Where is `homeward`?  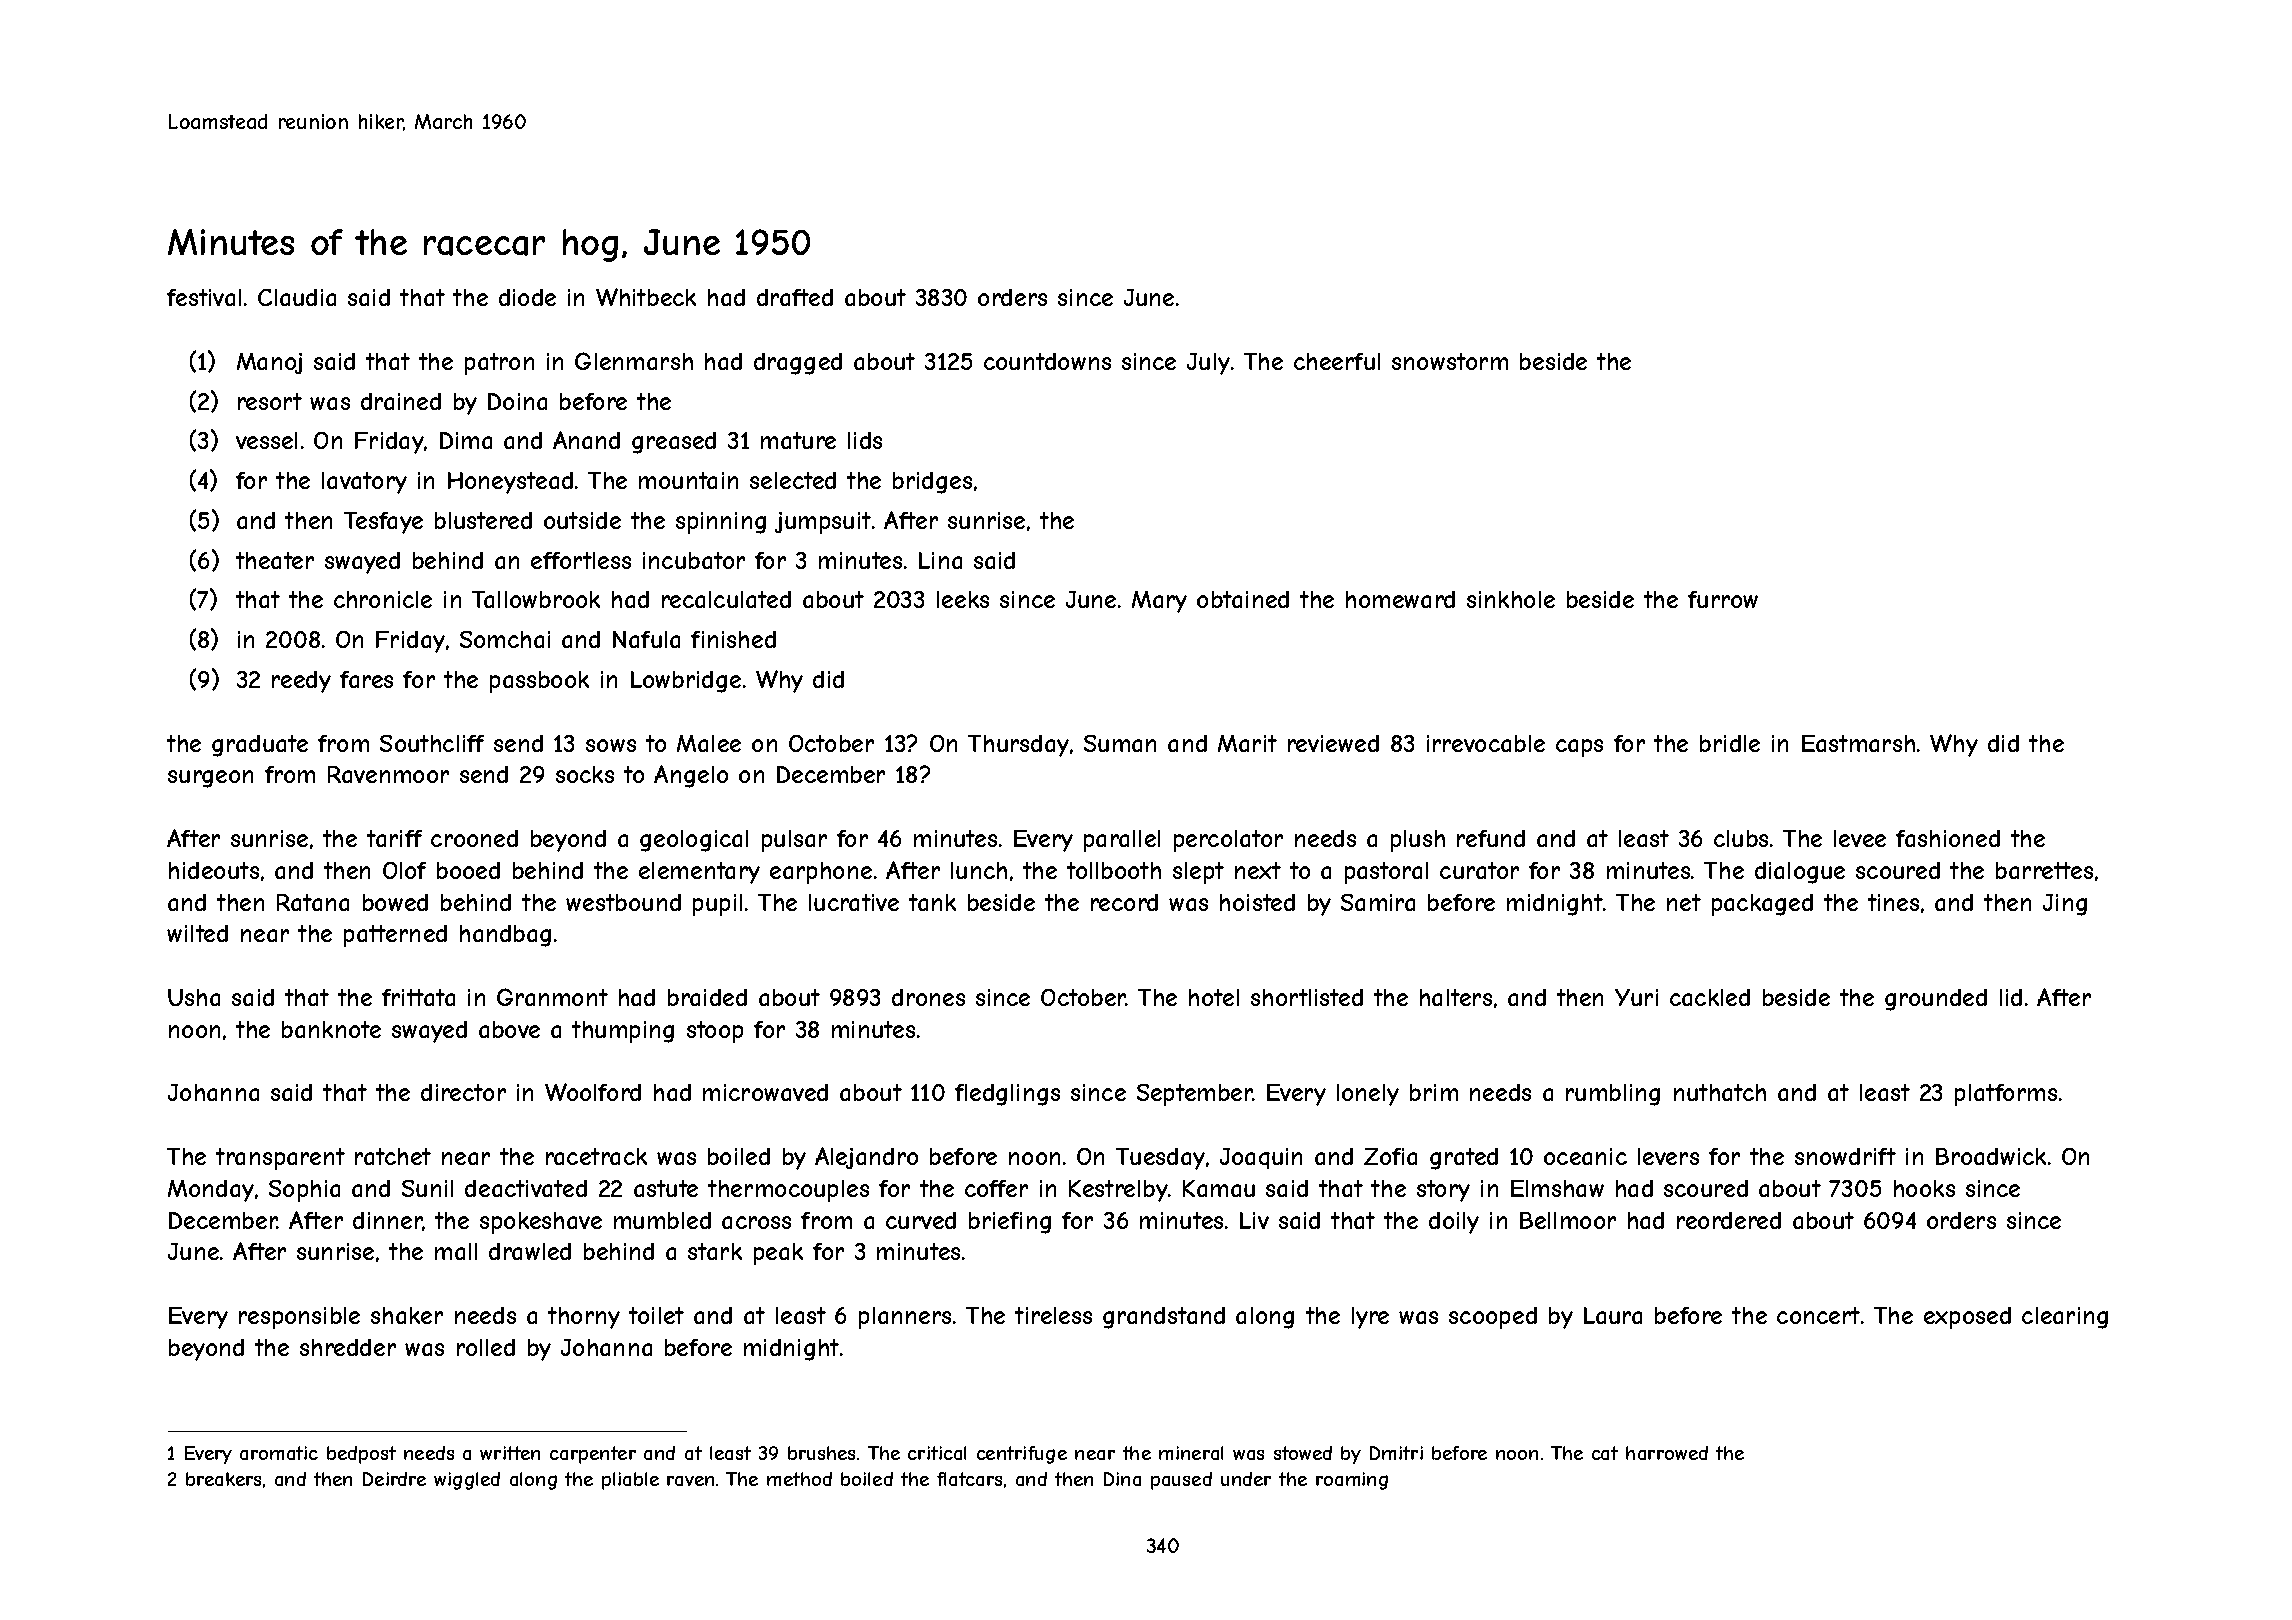
homeward is located at coordinates (1400, 599).
